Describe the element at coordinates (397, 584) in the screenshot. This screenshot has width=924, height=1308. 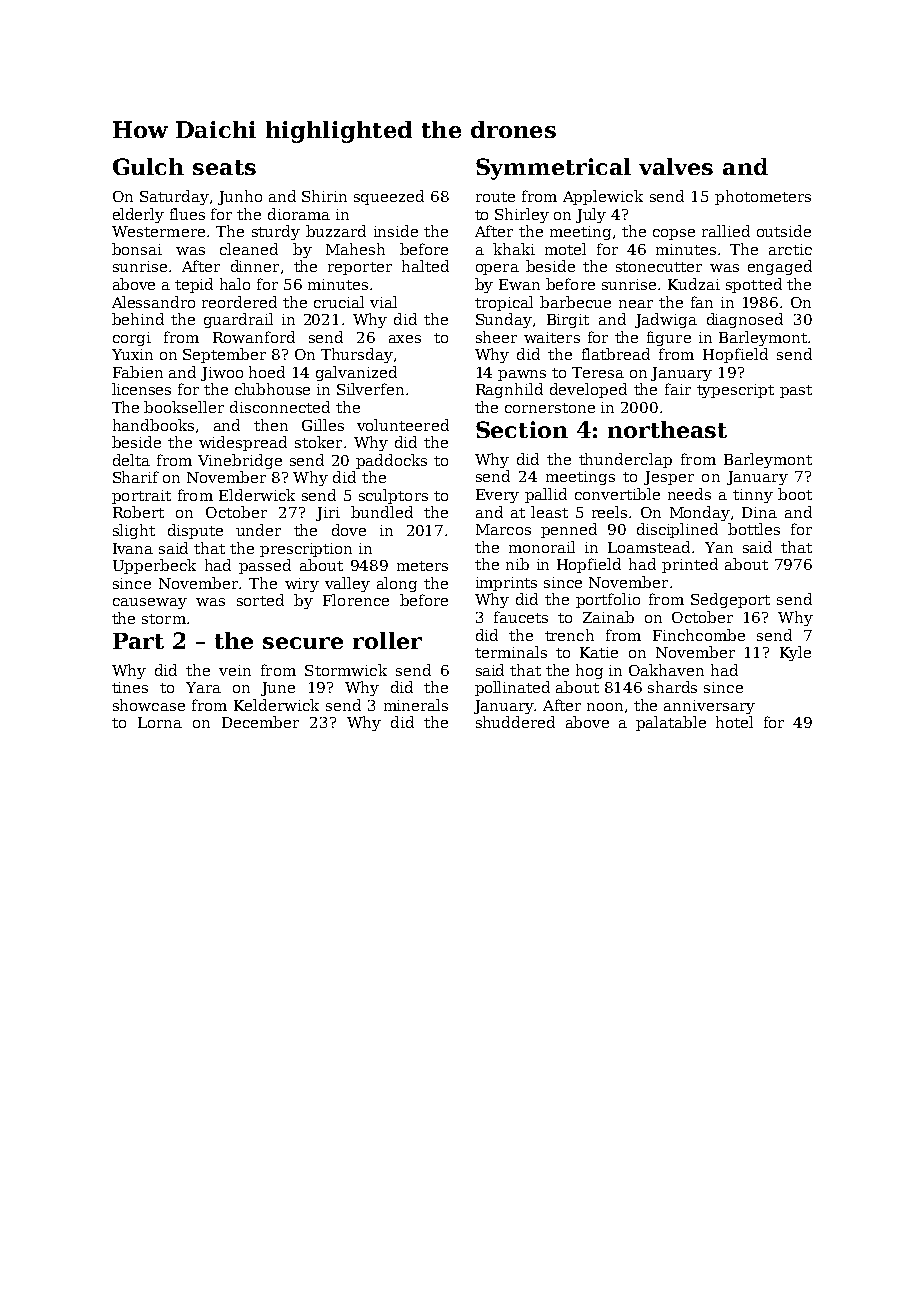
I see `along` at that location.
